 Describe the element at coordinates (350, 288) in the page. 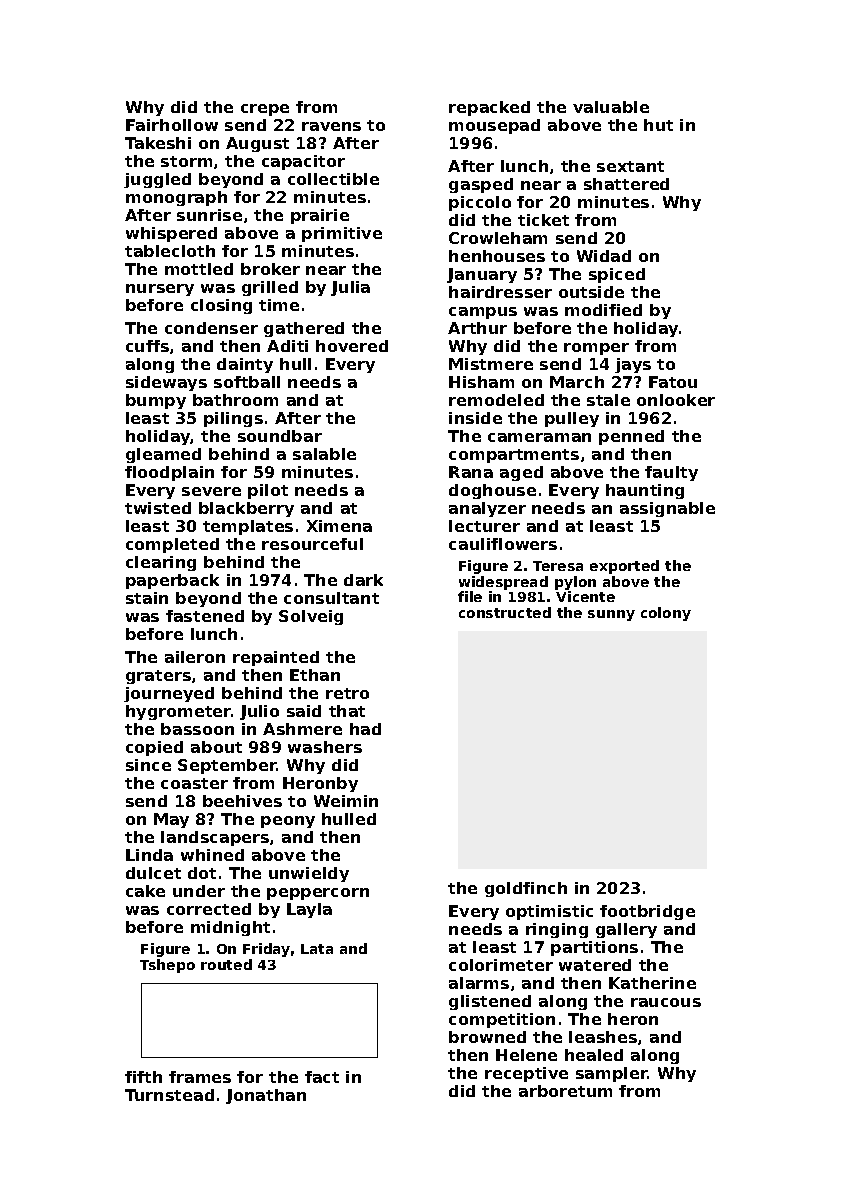

I see `Julia` at that location.
